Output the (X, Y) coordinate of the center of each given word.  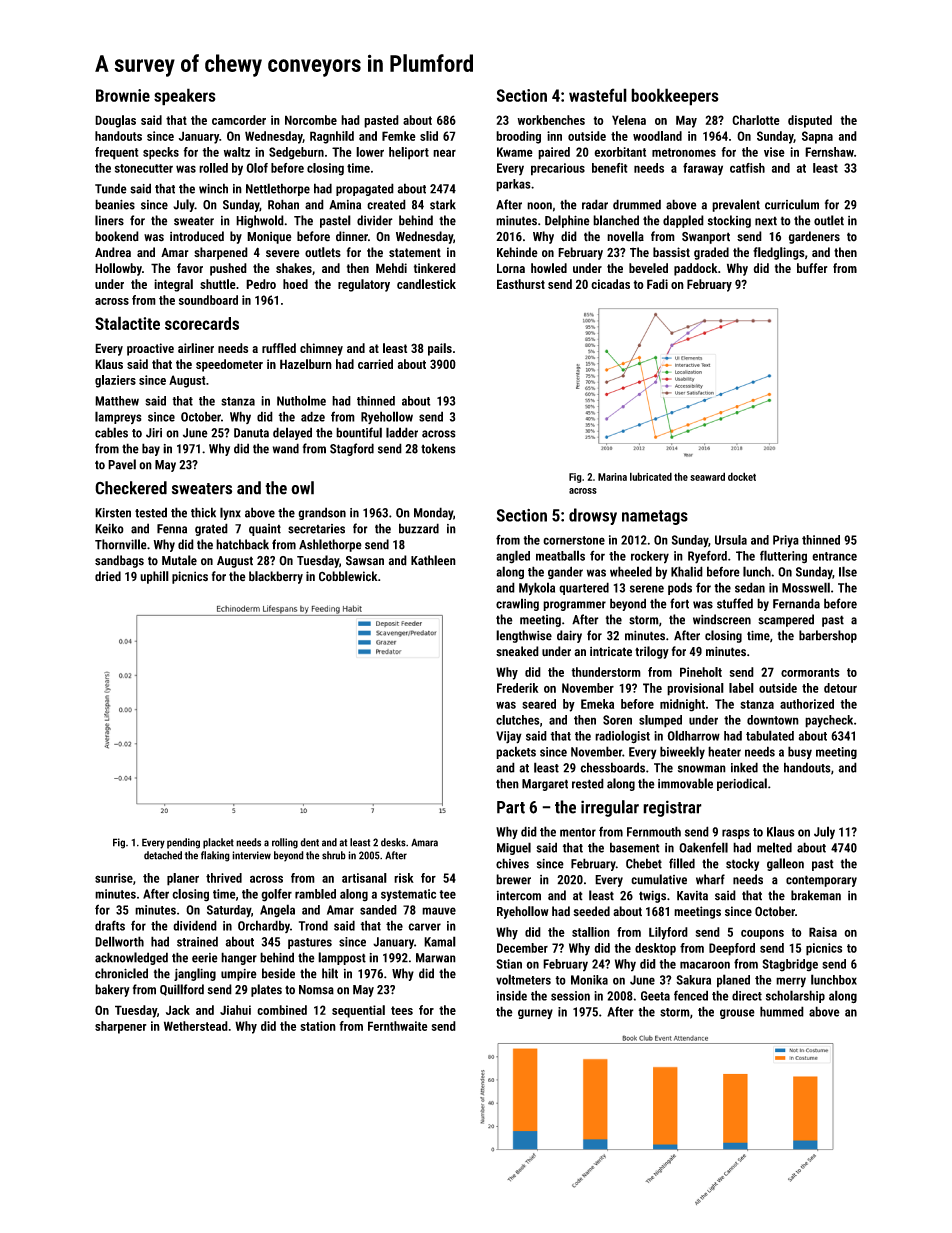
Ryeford (707, 557)
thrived (224, 878)
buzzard (419, 528)
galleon (785, 864)
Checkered (131, 488)
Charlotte (756, 120)
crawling (517, 604)
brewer (513, 879)
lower (370, 152)
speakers (185, 97)
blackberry (276, 577)
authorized (807, 704)
